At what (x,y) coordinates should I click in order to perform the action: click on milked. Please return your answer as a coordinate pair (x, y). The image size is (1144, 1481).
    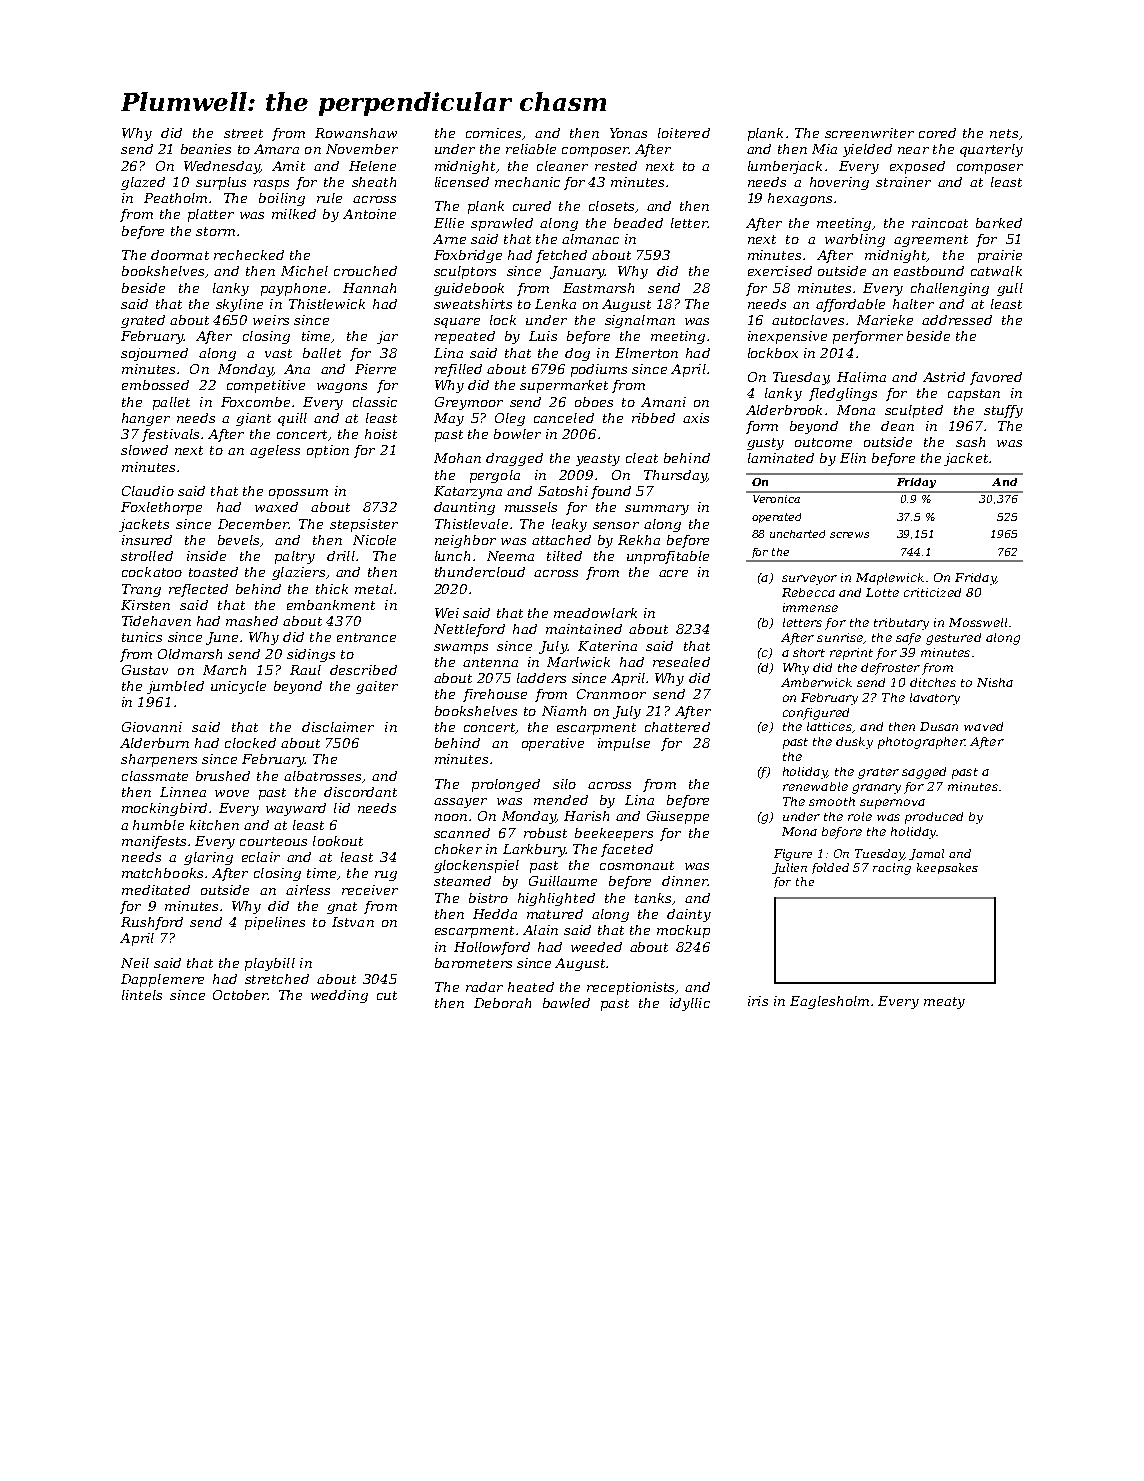
    Looking at the image, I should click on (294, 214).
